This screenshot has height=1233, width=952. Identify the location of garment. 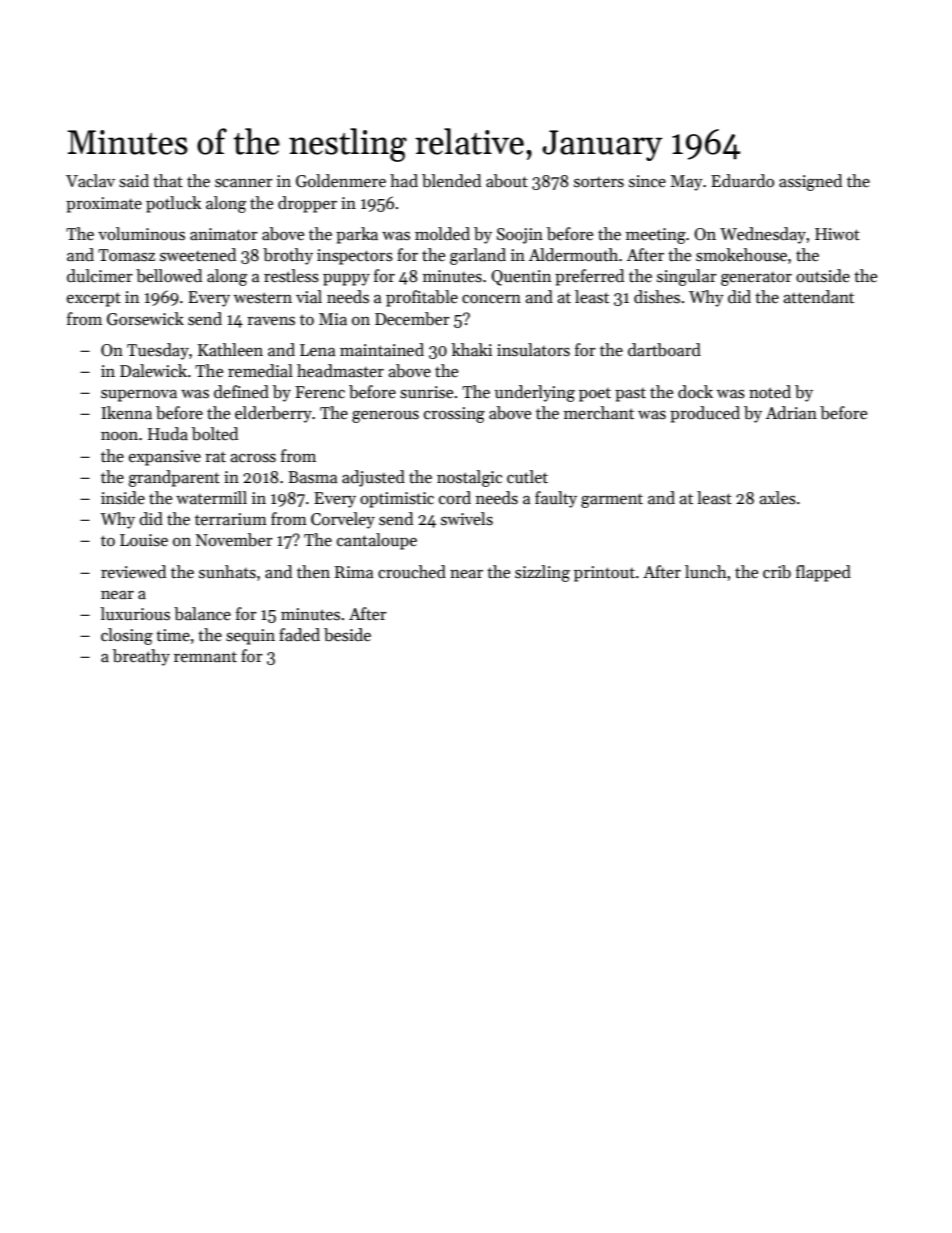
(612, 501).
